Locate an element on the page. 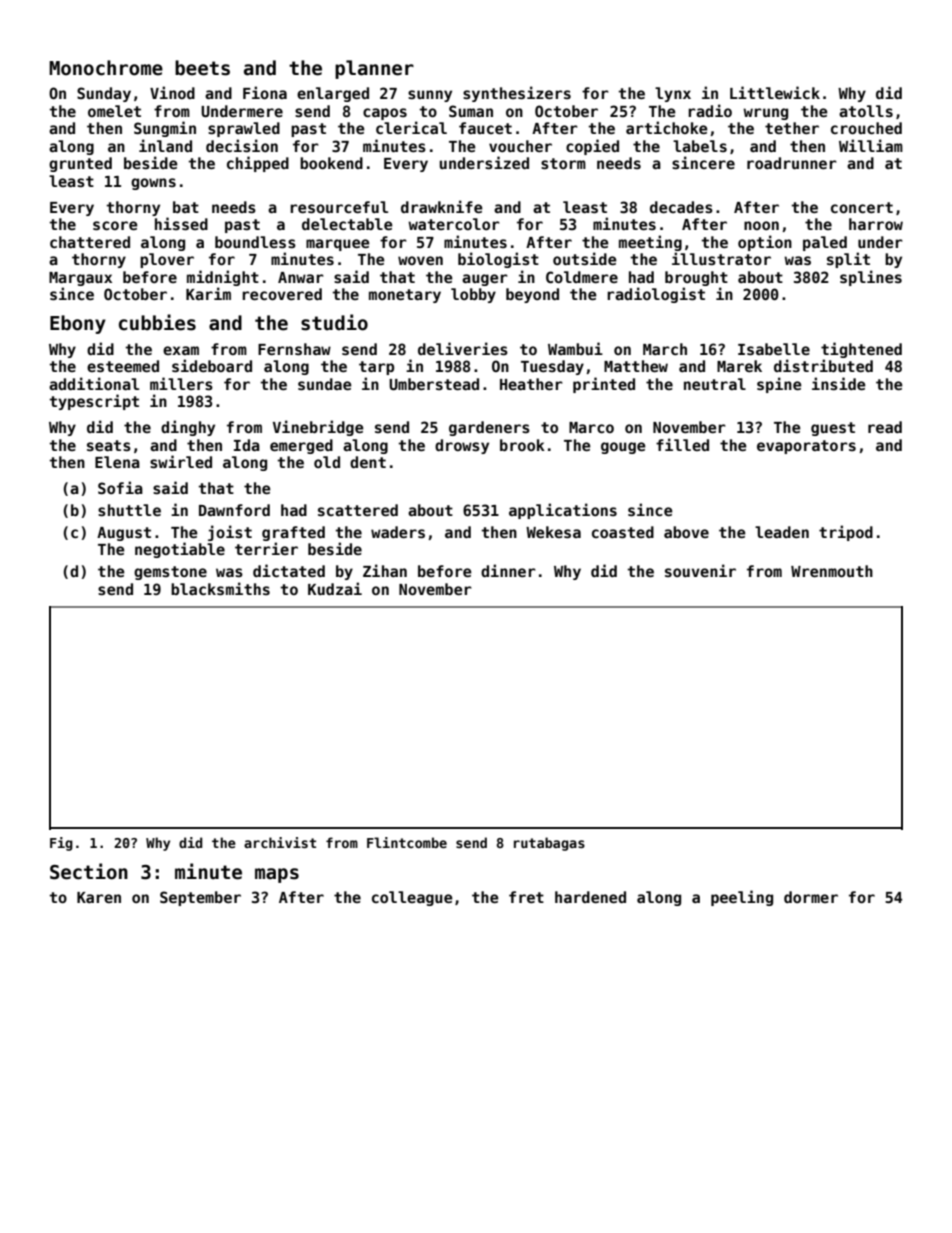 This image has width=952, height=1233. roadrunner is located at coordinates (792, 163).
